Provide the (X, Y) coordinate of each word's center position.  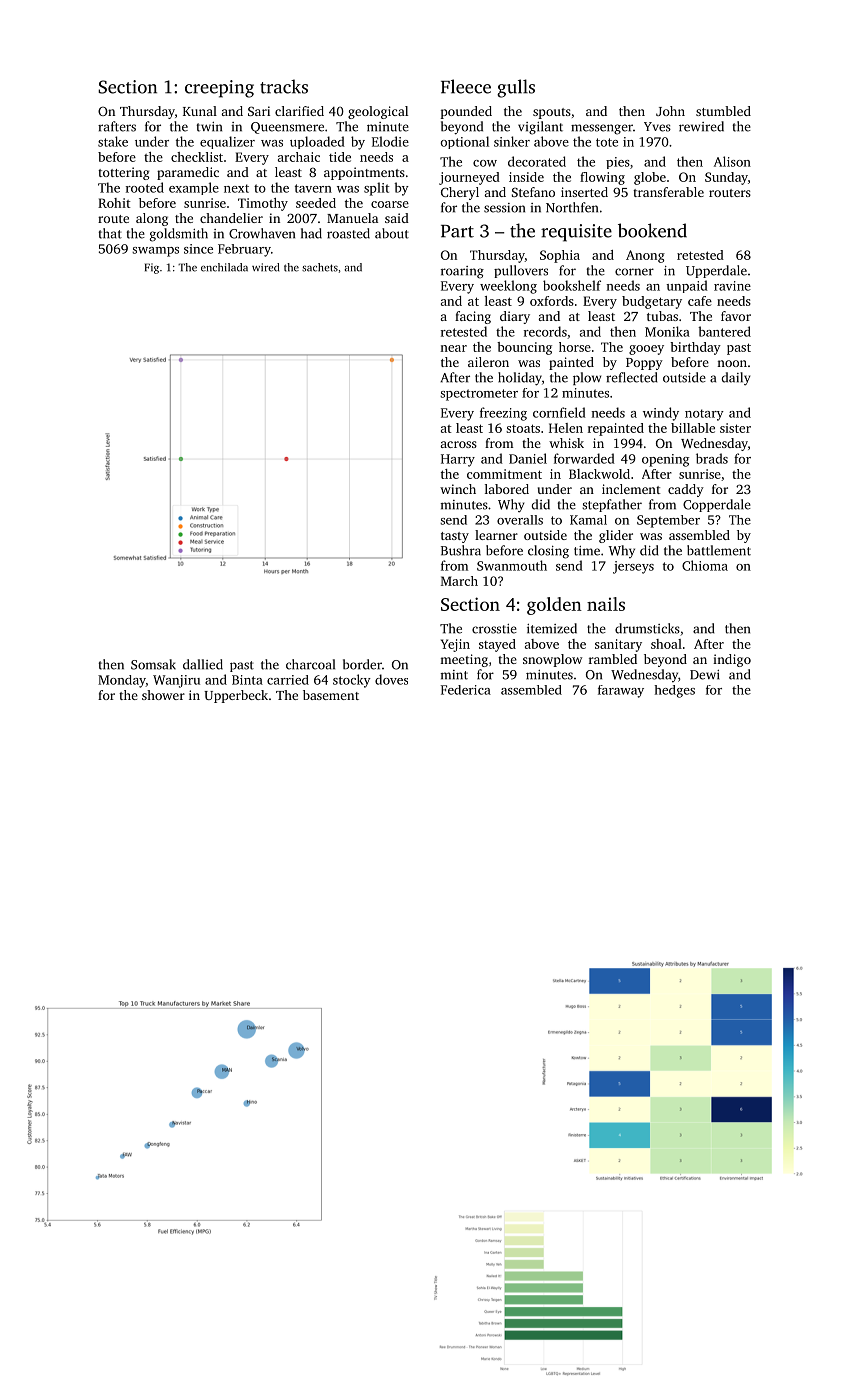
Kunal (200, 111)
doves (391, 679)
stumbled (723, 111)
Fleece (466, 86)
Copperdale (717, 505)
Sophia (560, 256)
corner (634, 272)
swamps (155, 252)
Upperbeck (236, 696)
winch (458, 489)
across (459, 444)
